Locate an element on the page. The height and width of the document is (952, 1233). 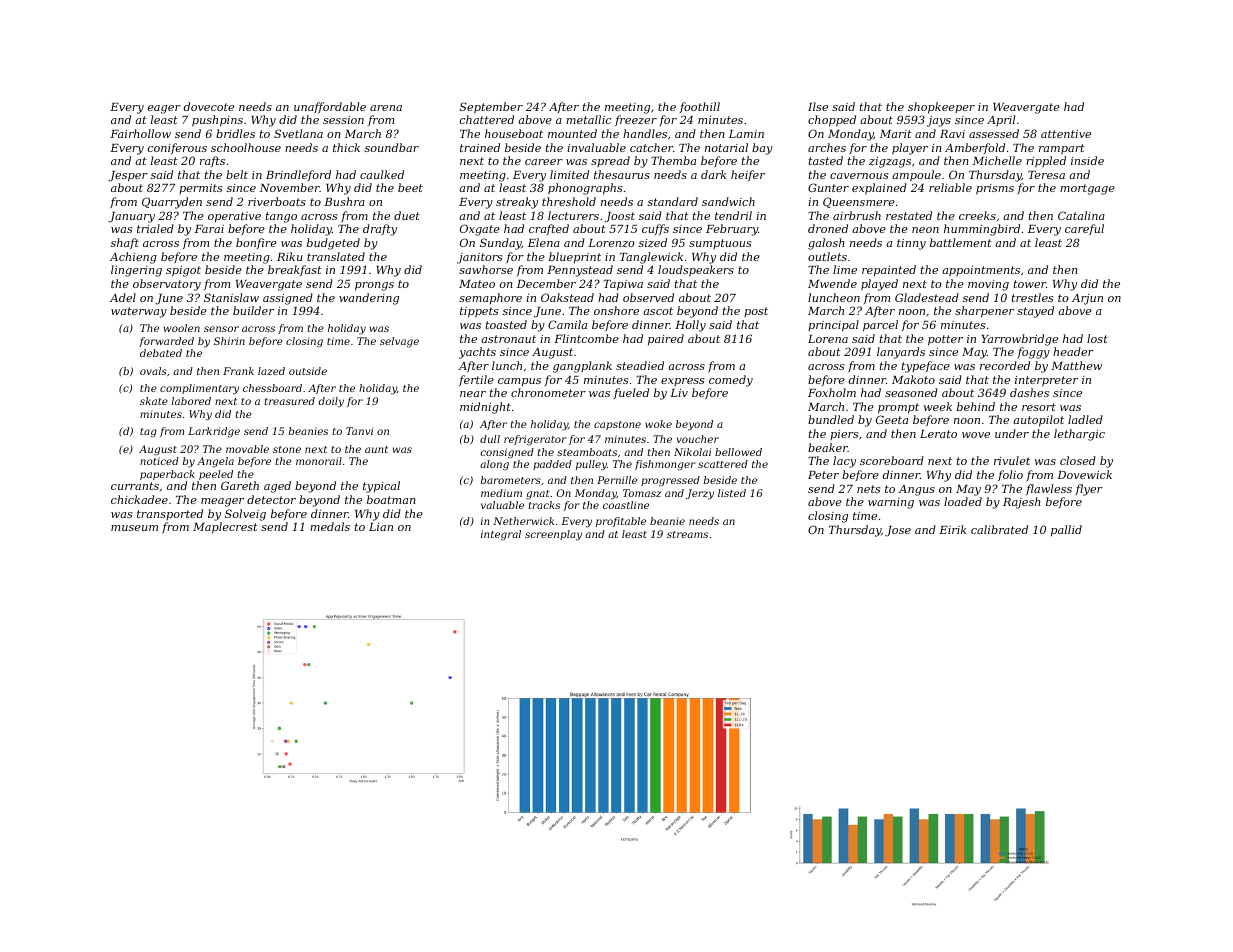
Jesper is located at coordinates (128, 176).
